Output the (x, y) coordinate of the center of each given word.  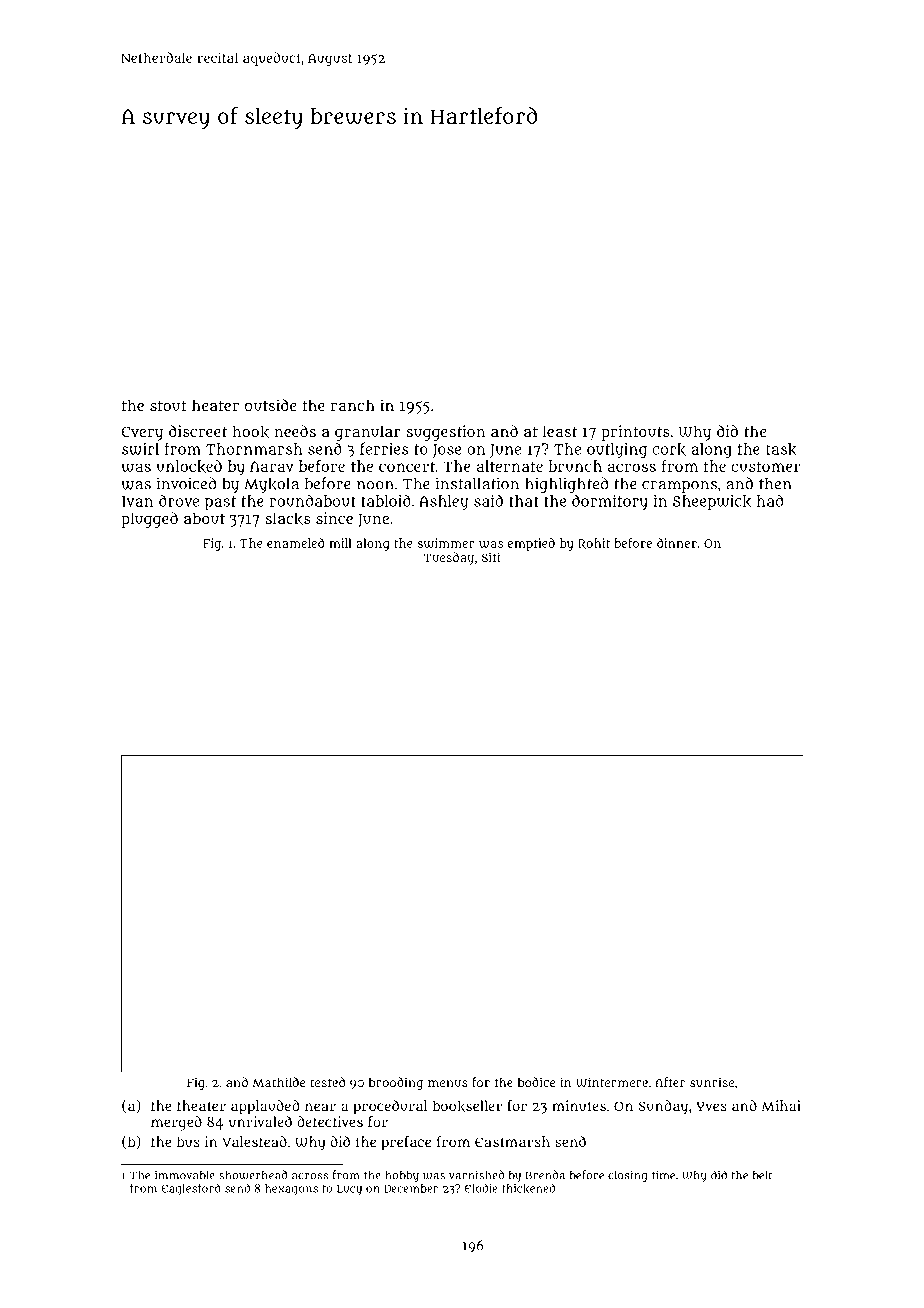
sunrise (712, 1082)
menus (448, 1083)
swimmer (446, 543)
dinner (677, 543)
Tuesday (449, 558)
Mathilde (278, 1082)
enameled (295, 543)
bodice (536, 1082)
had (770, 501)
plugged (149, 520)
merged (176, 1123)
